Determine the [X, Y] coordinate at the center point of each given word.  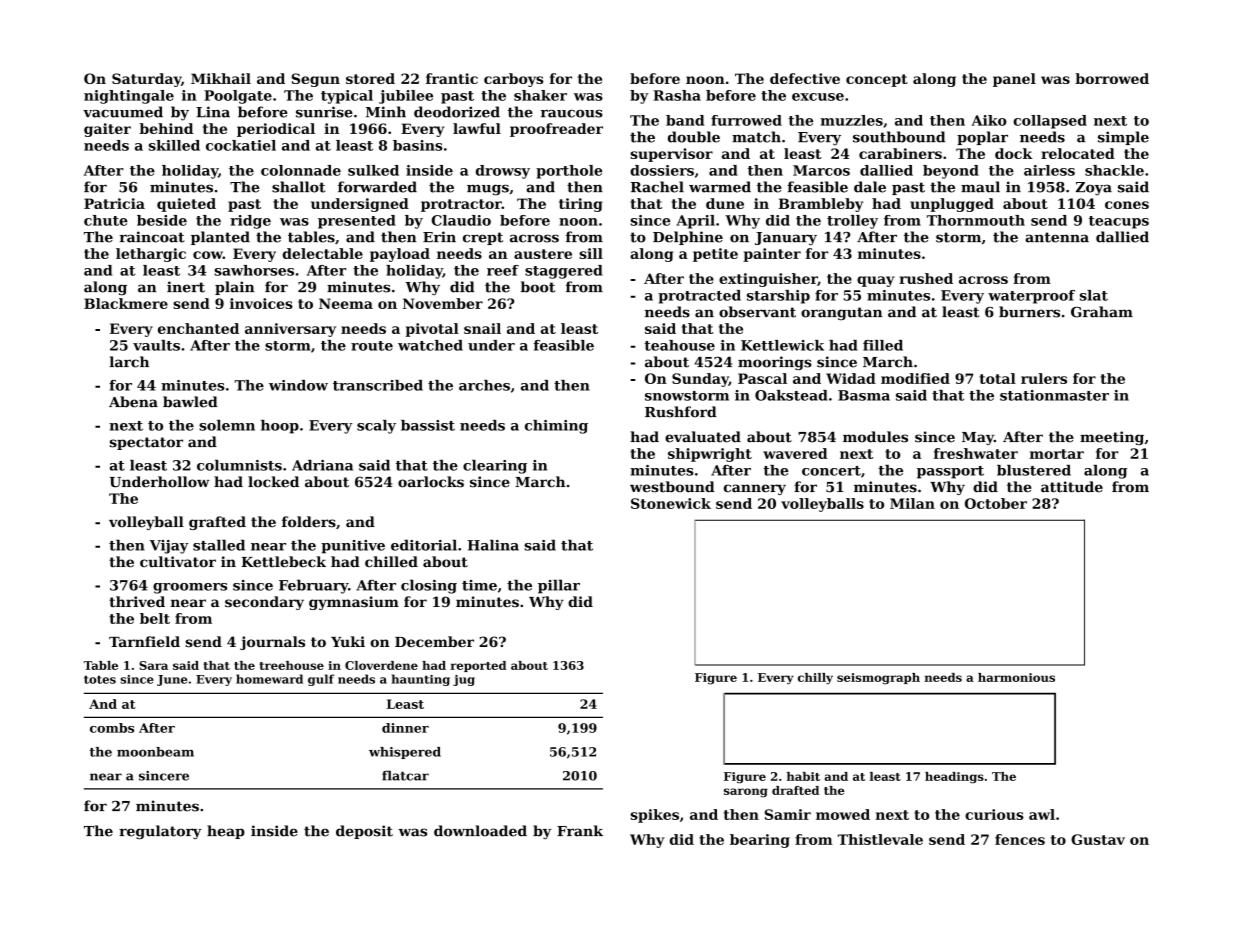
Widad [851, 378]
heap [226, 832]
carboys [513, 80]
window [298, 385]
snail [482, 328]
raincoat [152, 237]
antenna [1057, 237]
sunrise [324, 112]
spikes [654, 816]
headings [954, 778]
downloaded [480, 831]
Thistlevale [880, 839]
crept [483, 238]
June [172, 680]
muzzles [851, 120]
